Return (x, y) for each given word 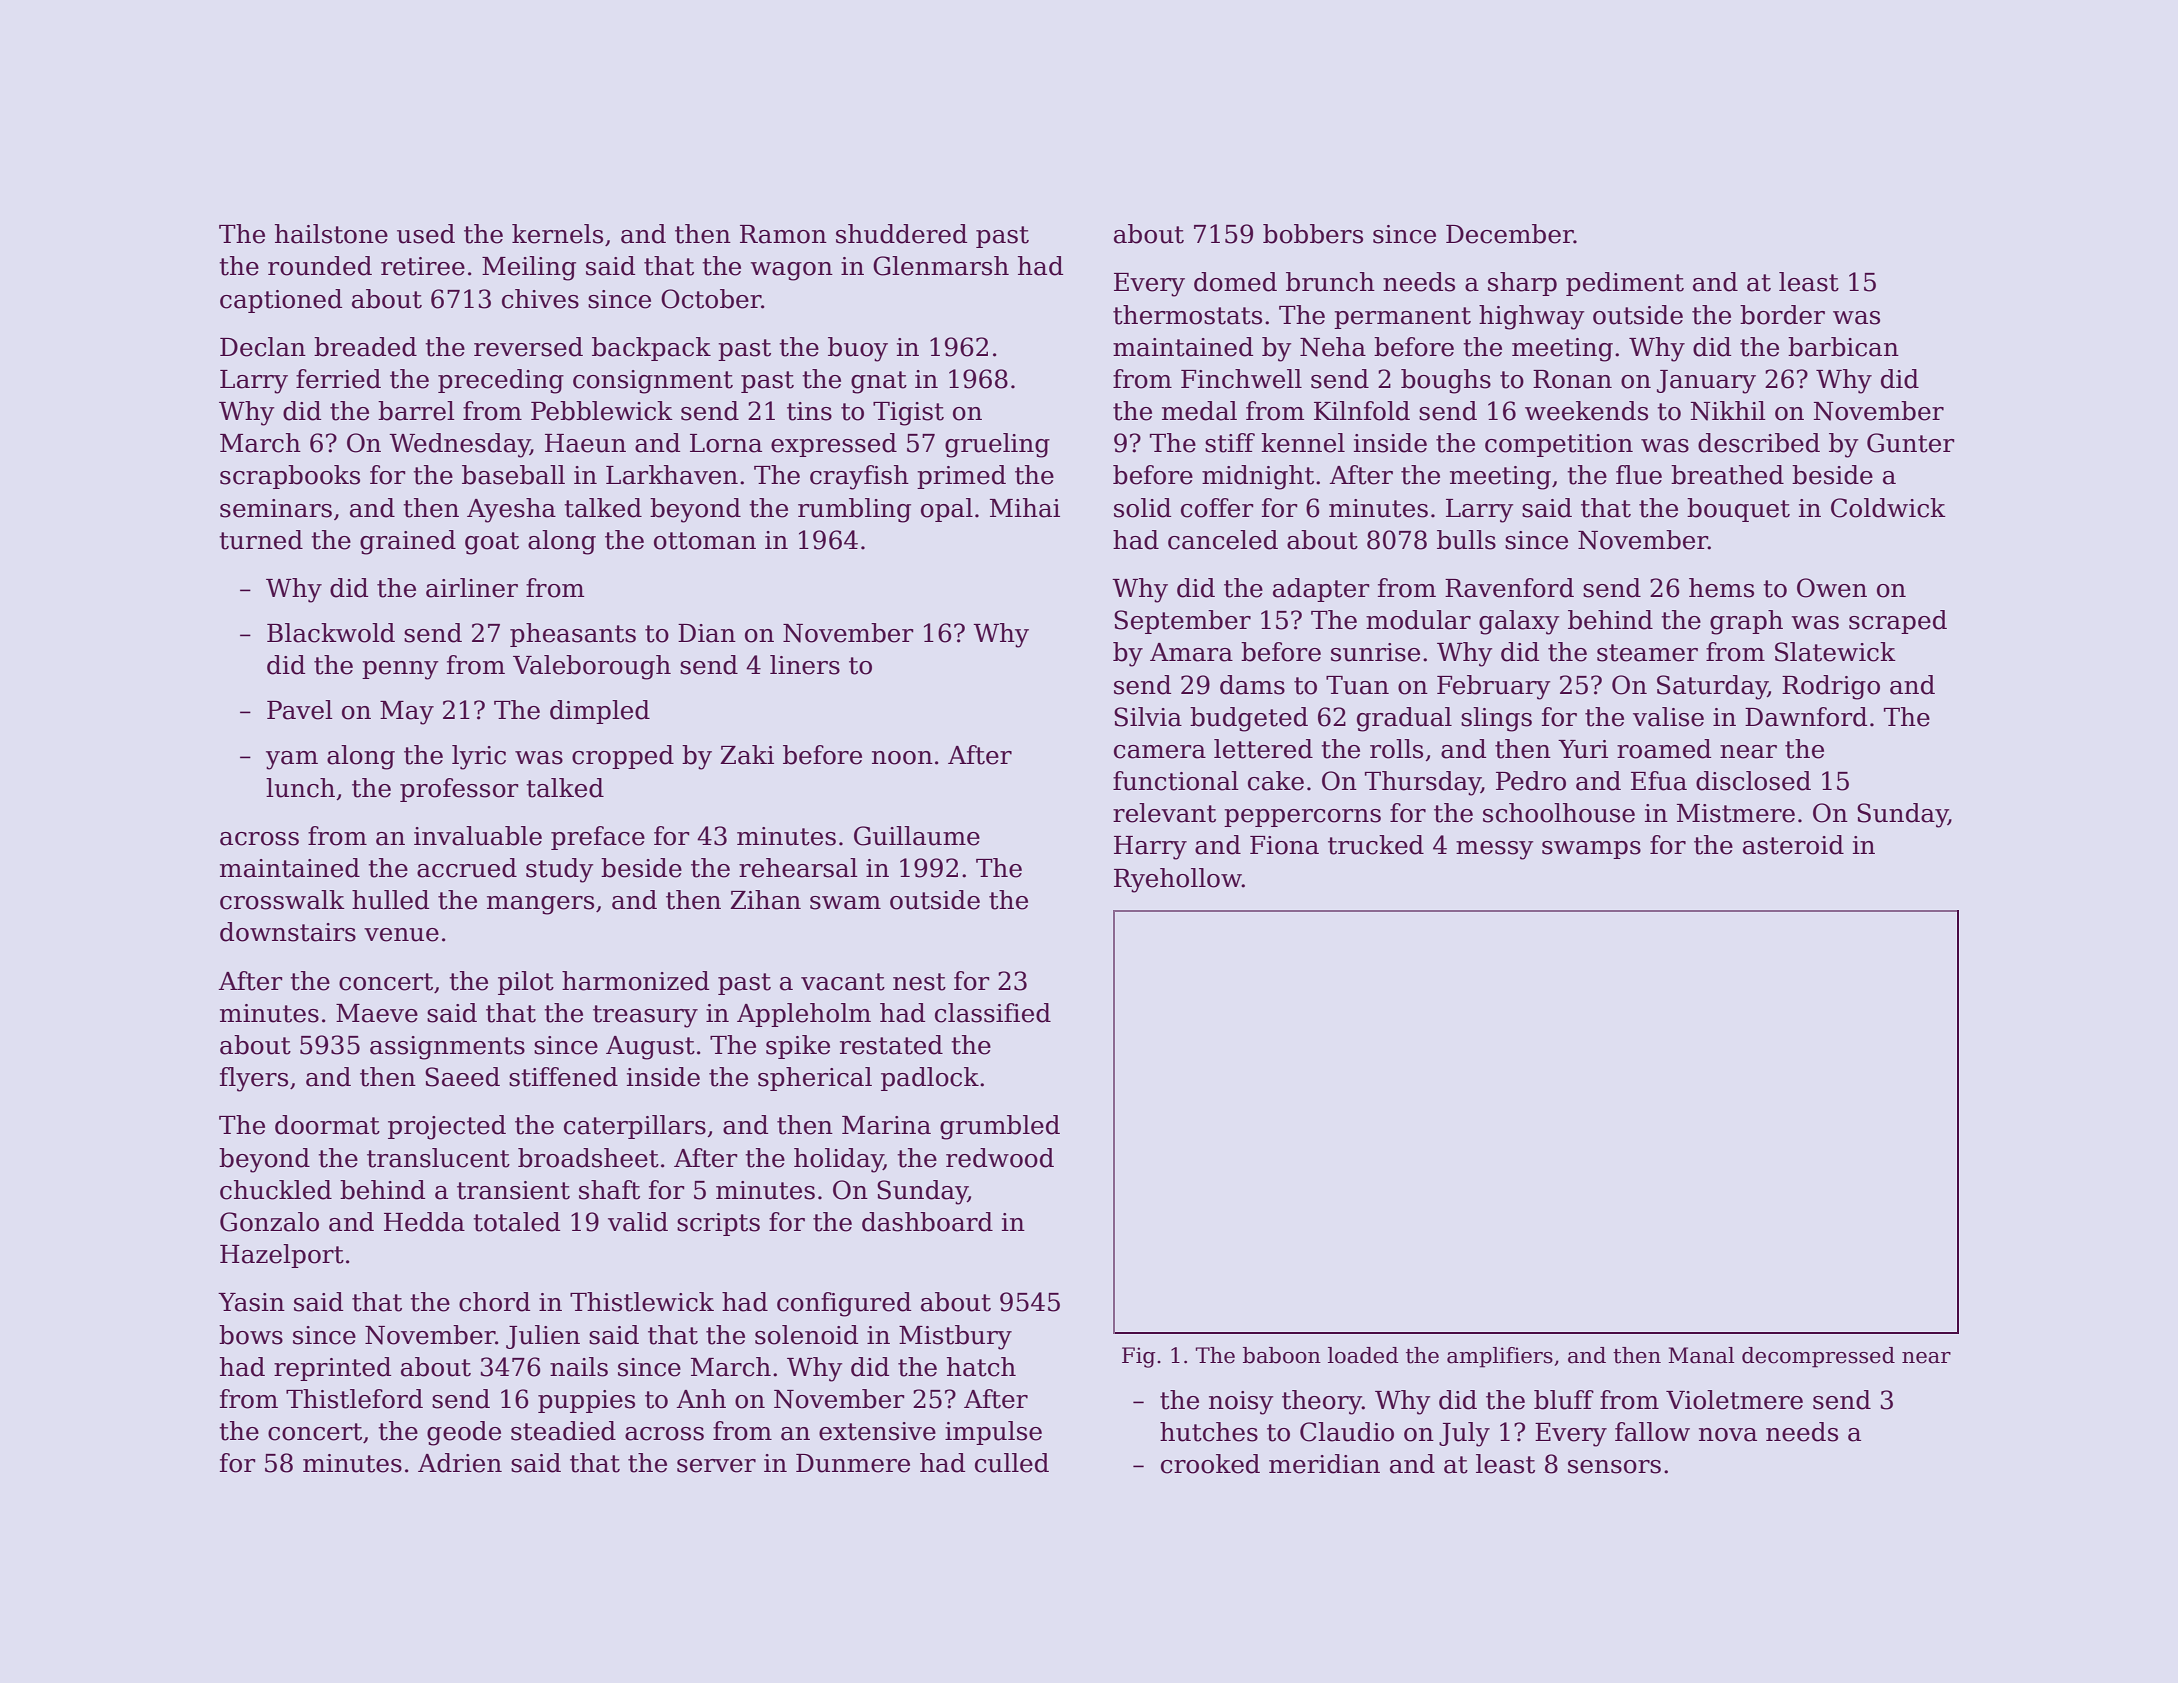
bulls (1466, 540)
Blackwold (331, 633)
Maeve (377, 1013)
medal (1199, 411)
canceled (1223, 540)
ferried (338, 379)
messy (1494, 850)
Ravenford (1509, 588)
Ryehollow (1178, 880)
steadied (563, 1431)
